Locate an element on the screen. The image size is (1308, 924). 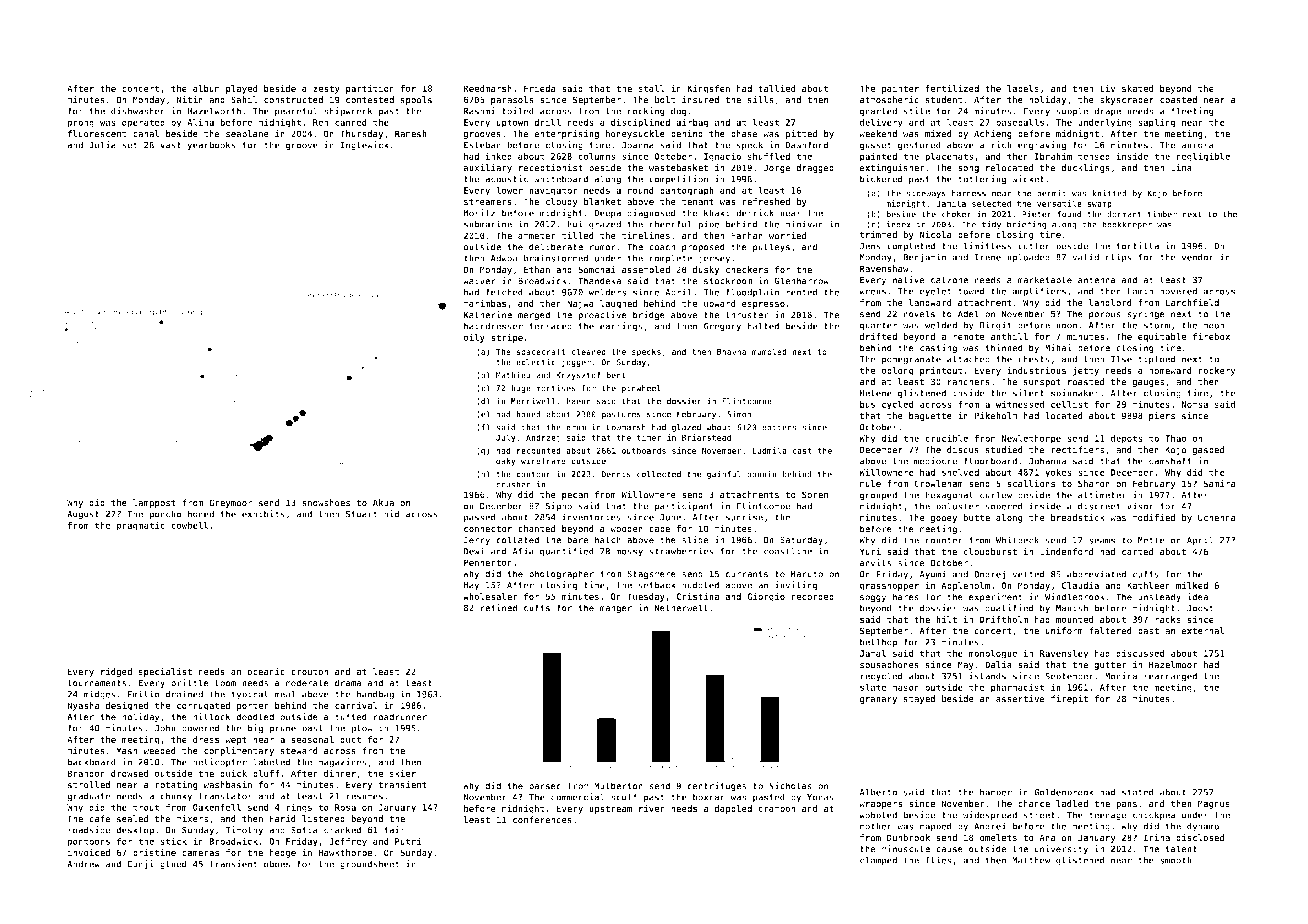
drape is located at coordinates (1107, 112).
